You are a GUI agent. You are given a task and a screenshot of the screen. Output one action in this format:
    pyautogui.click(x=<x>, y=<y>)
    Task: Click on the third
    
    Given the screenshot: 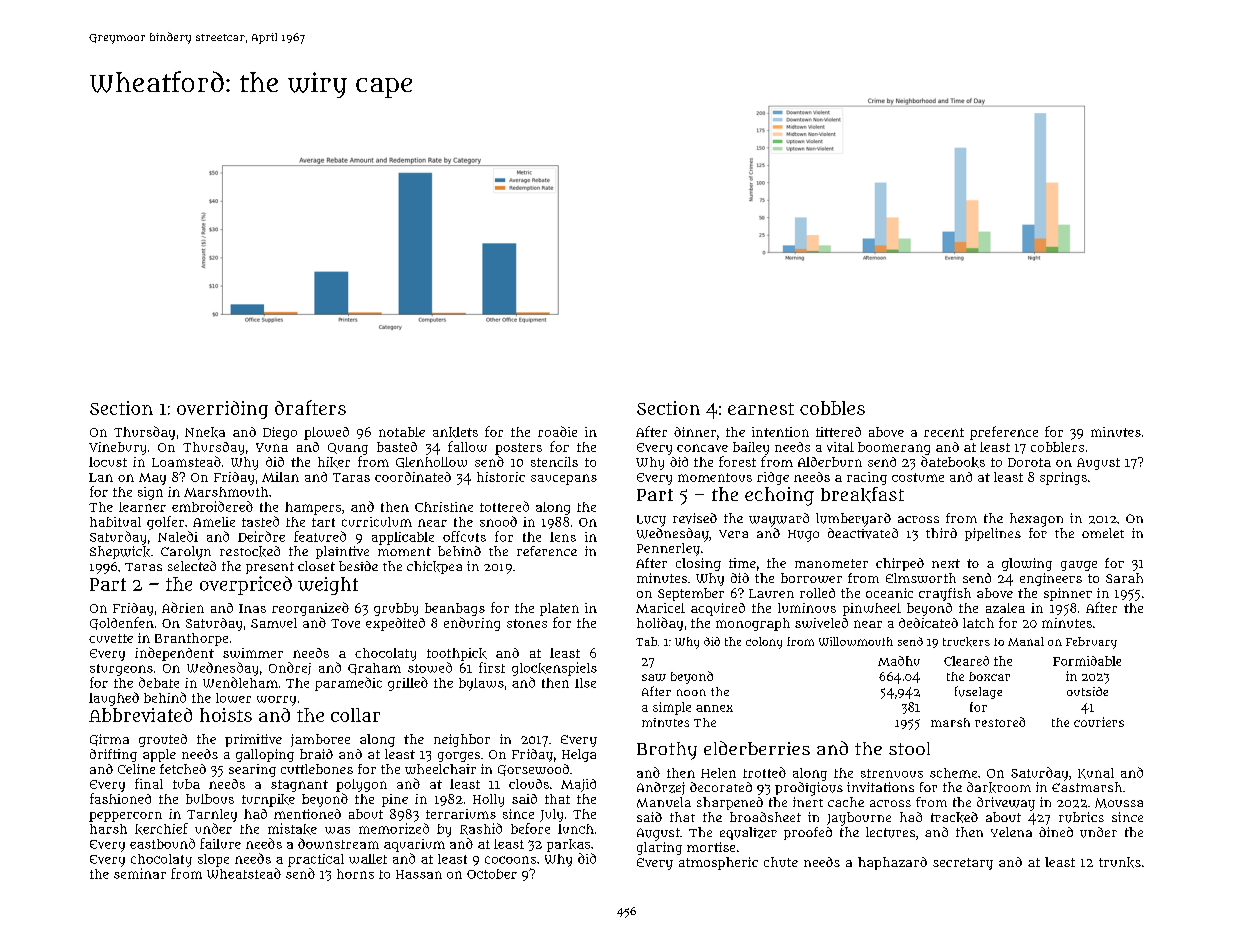 What is the action you would take?
    pyautogui.click(x=941, y=533)
